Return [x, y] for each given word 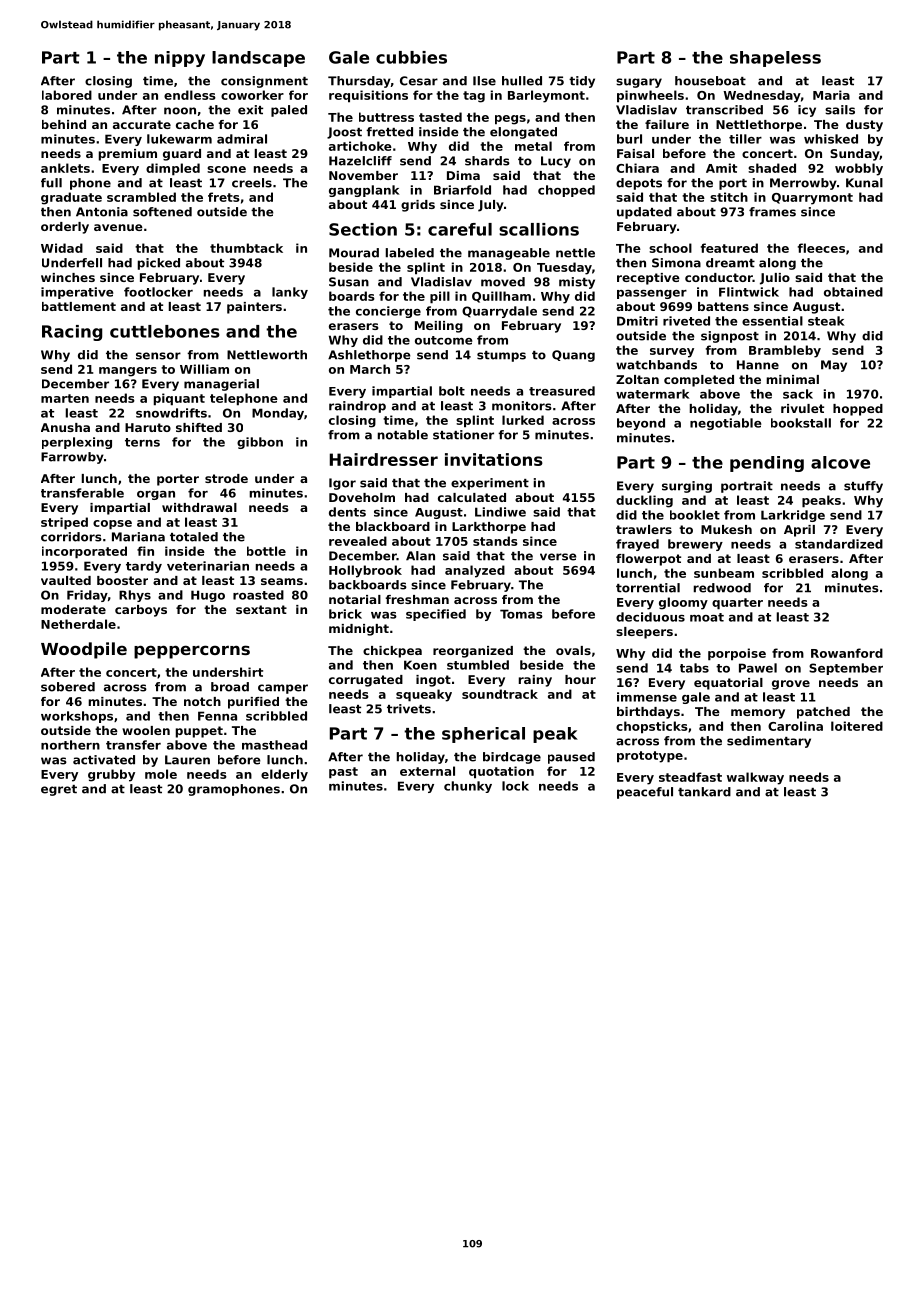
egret [59, 790]
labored [67, 95]
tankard [704, 792]
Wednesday [762, 96]
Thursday [359, 82]
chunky [468, 787]
